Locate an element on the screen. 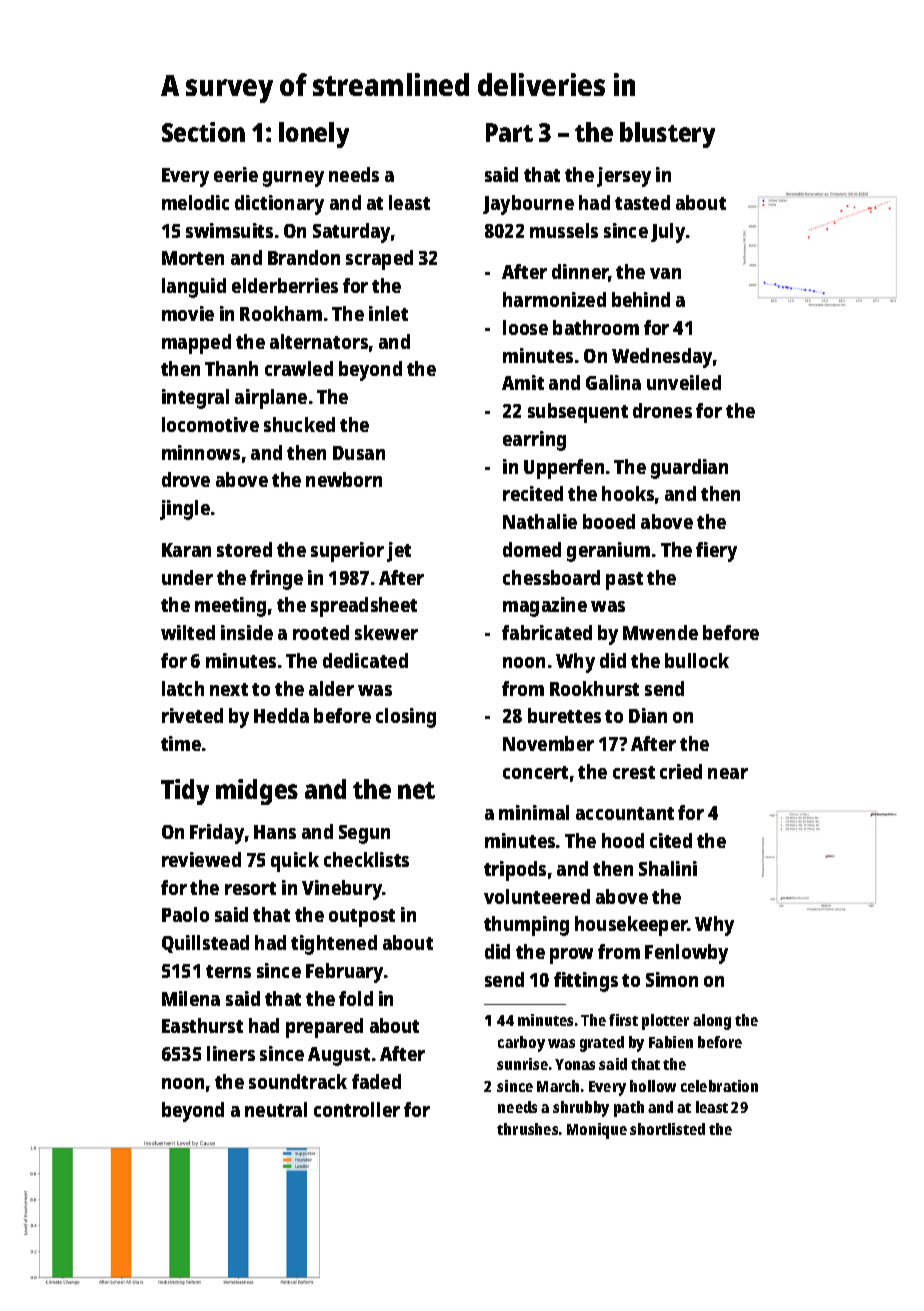 Image resolution: width=924 pixels, height=1311 pixels. neutral is located at coordinates (276, 1109).
